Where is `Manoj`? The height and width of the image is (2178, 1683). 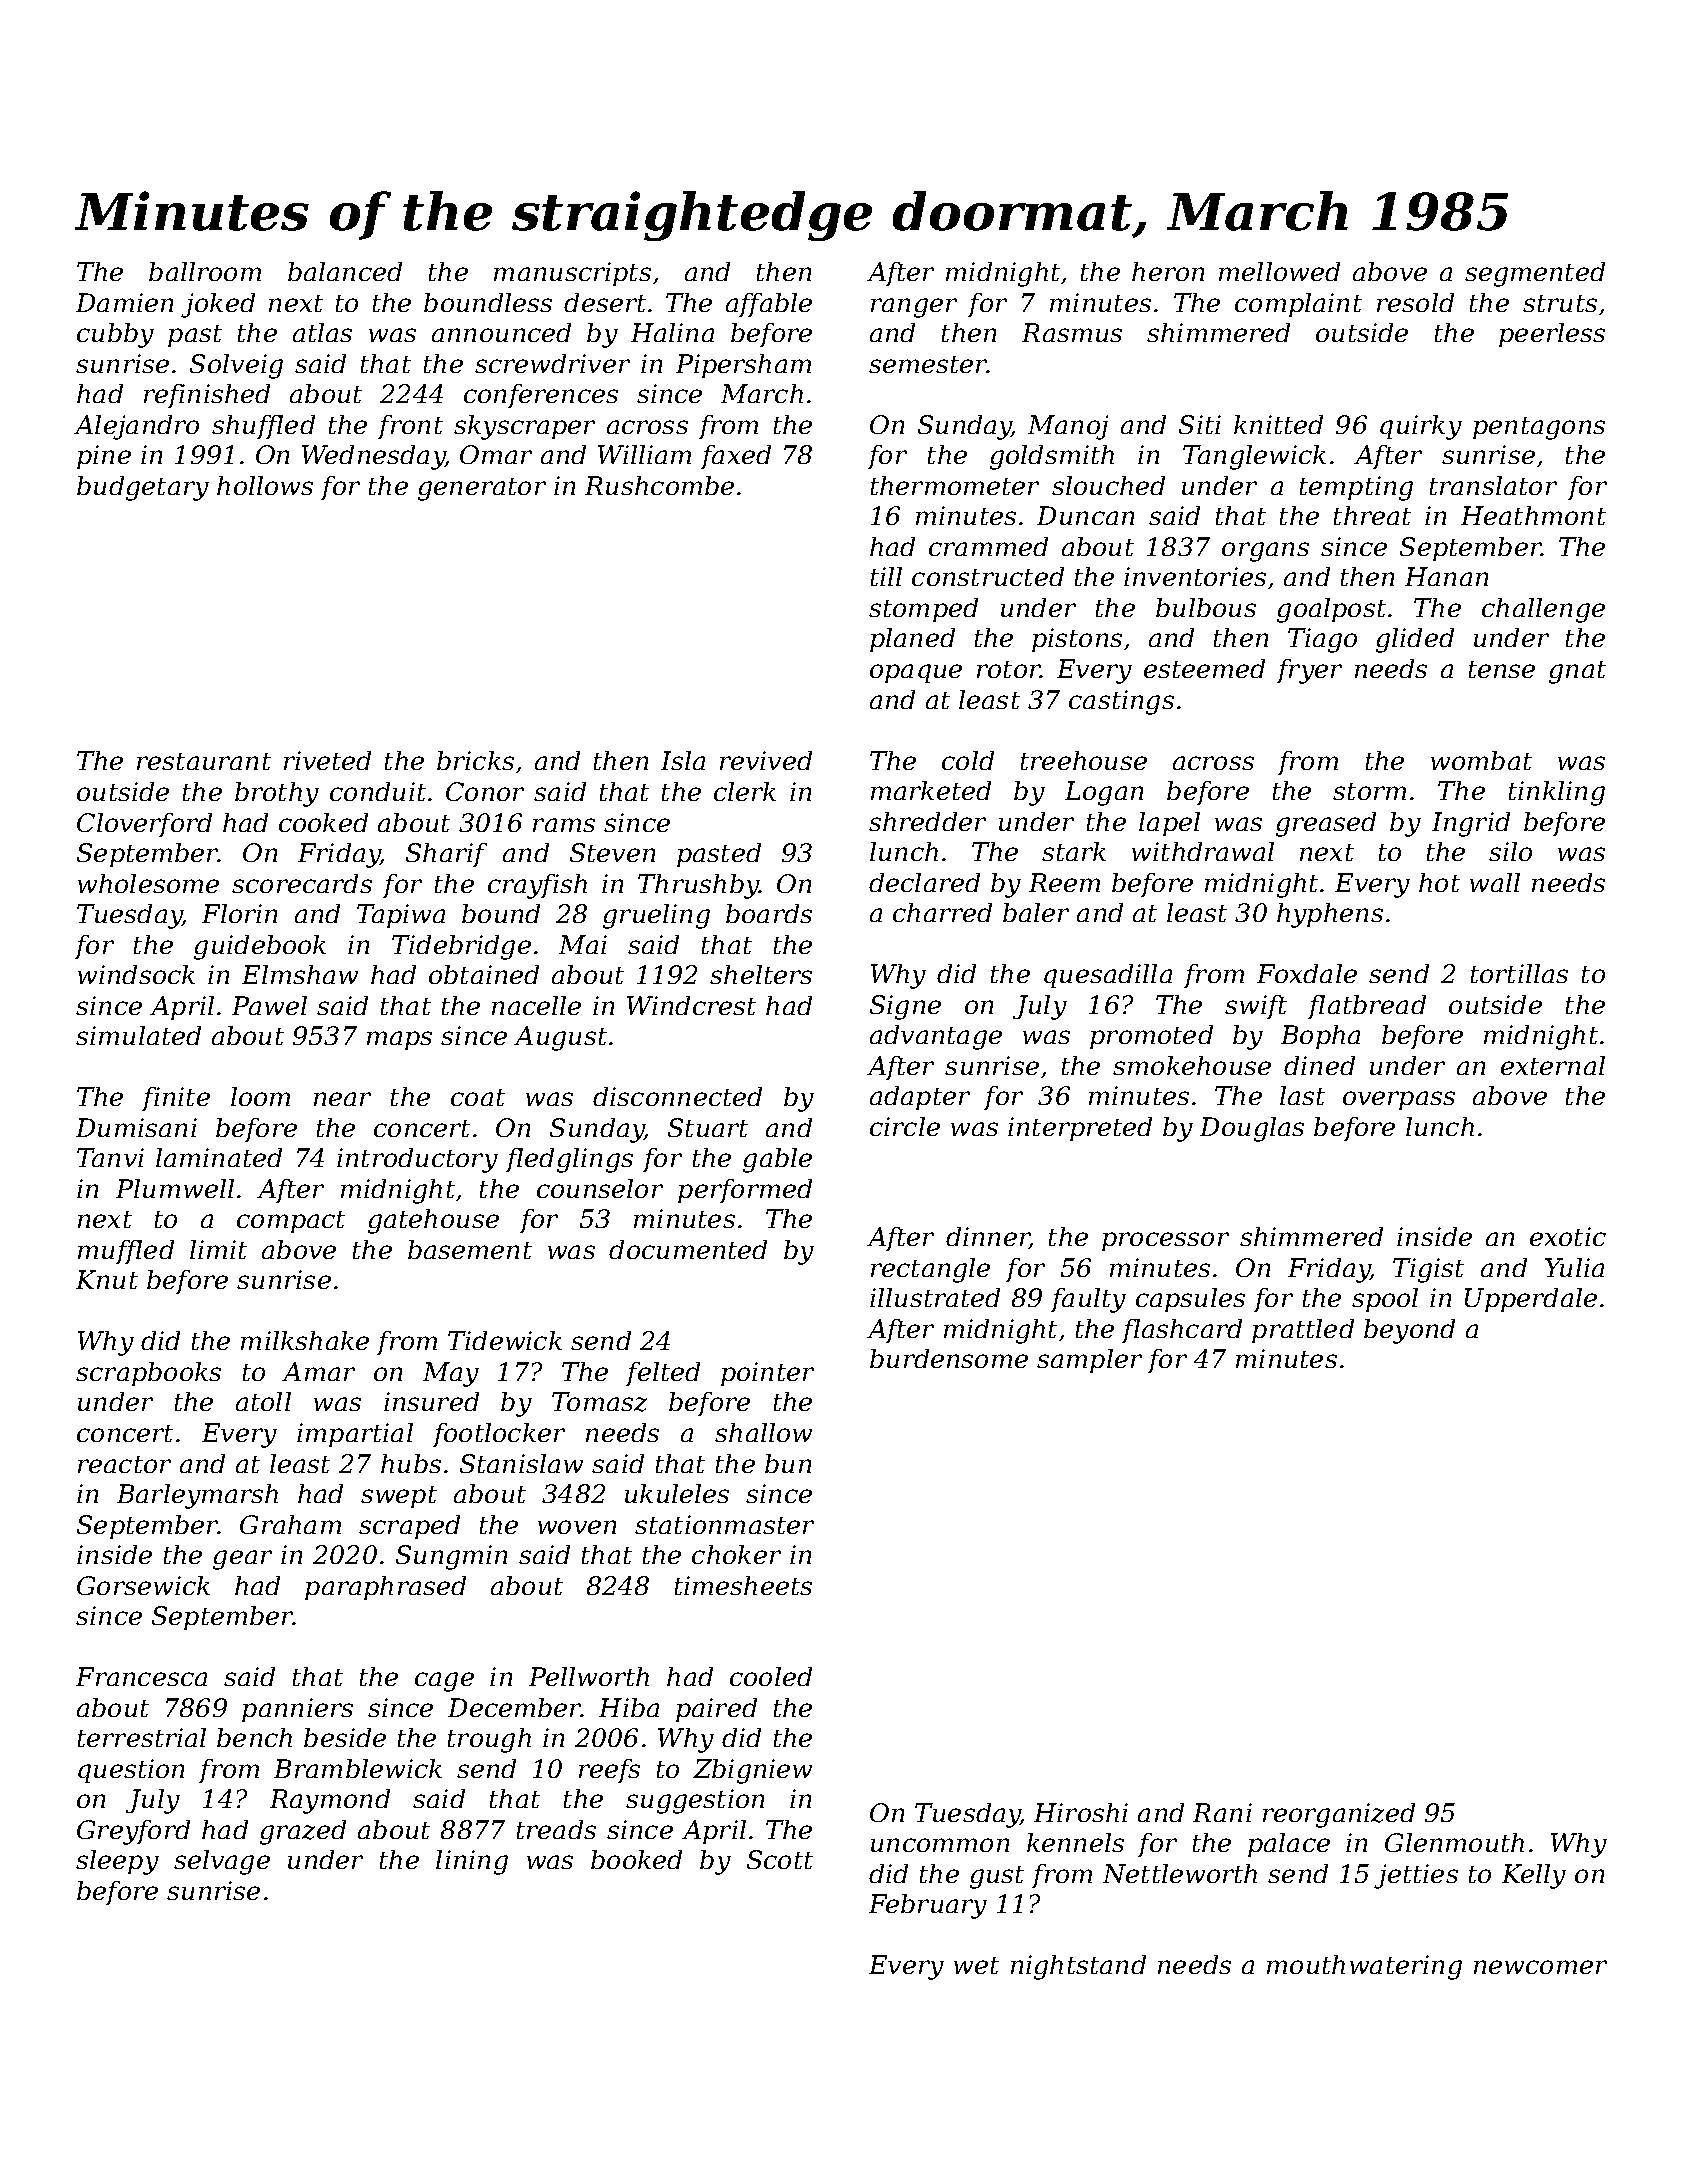
Manoj is located at coordinates (1068, 427).
